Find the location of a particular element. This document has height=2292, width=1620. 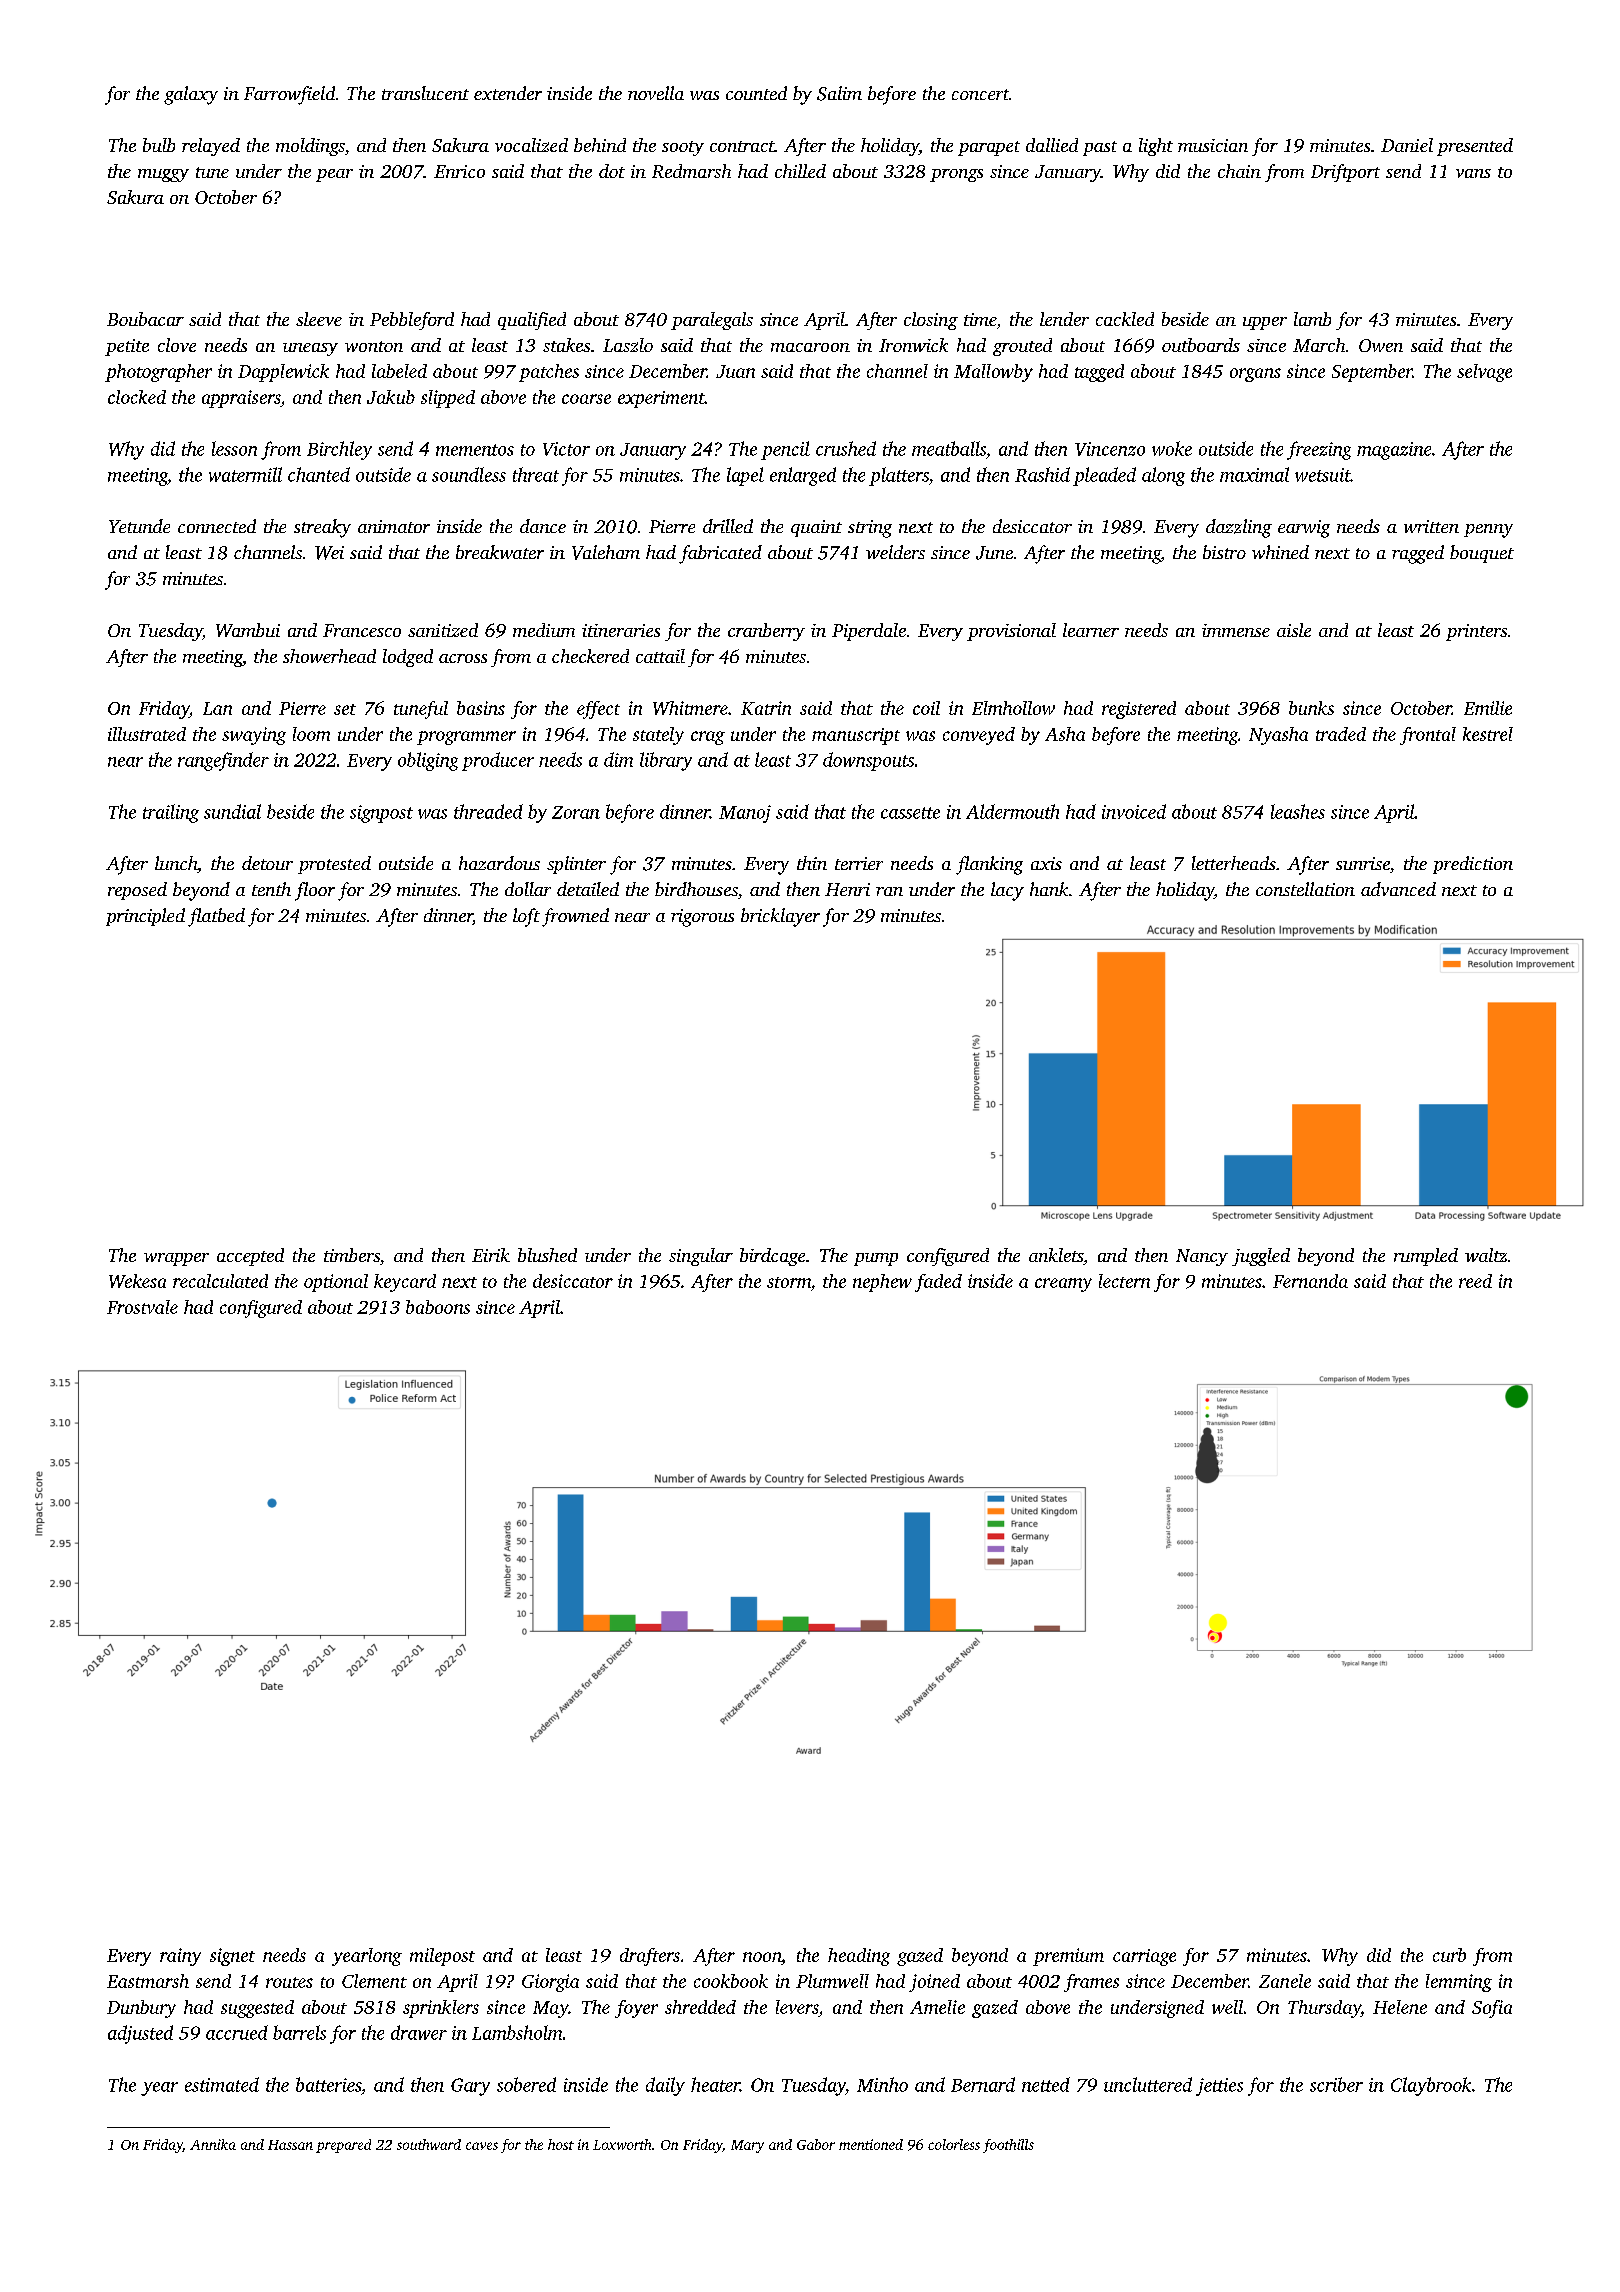

pear is located at coordinates (334, 175).
